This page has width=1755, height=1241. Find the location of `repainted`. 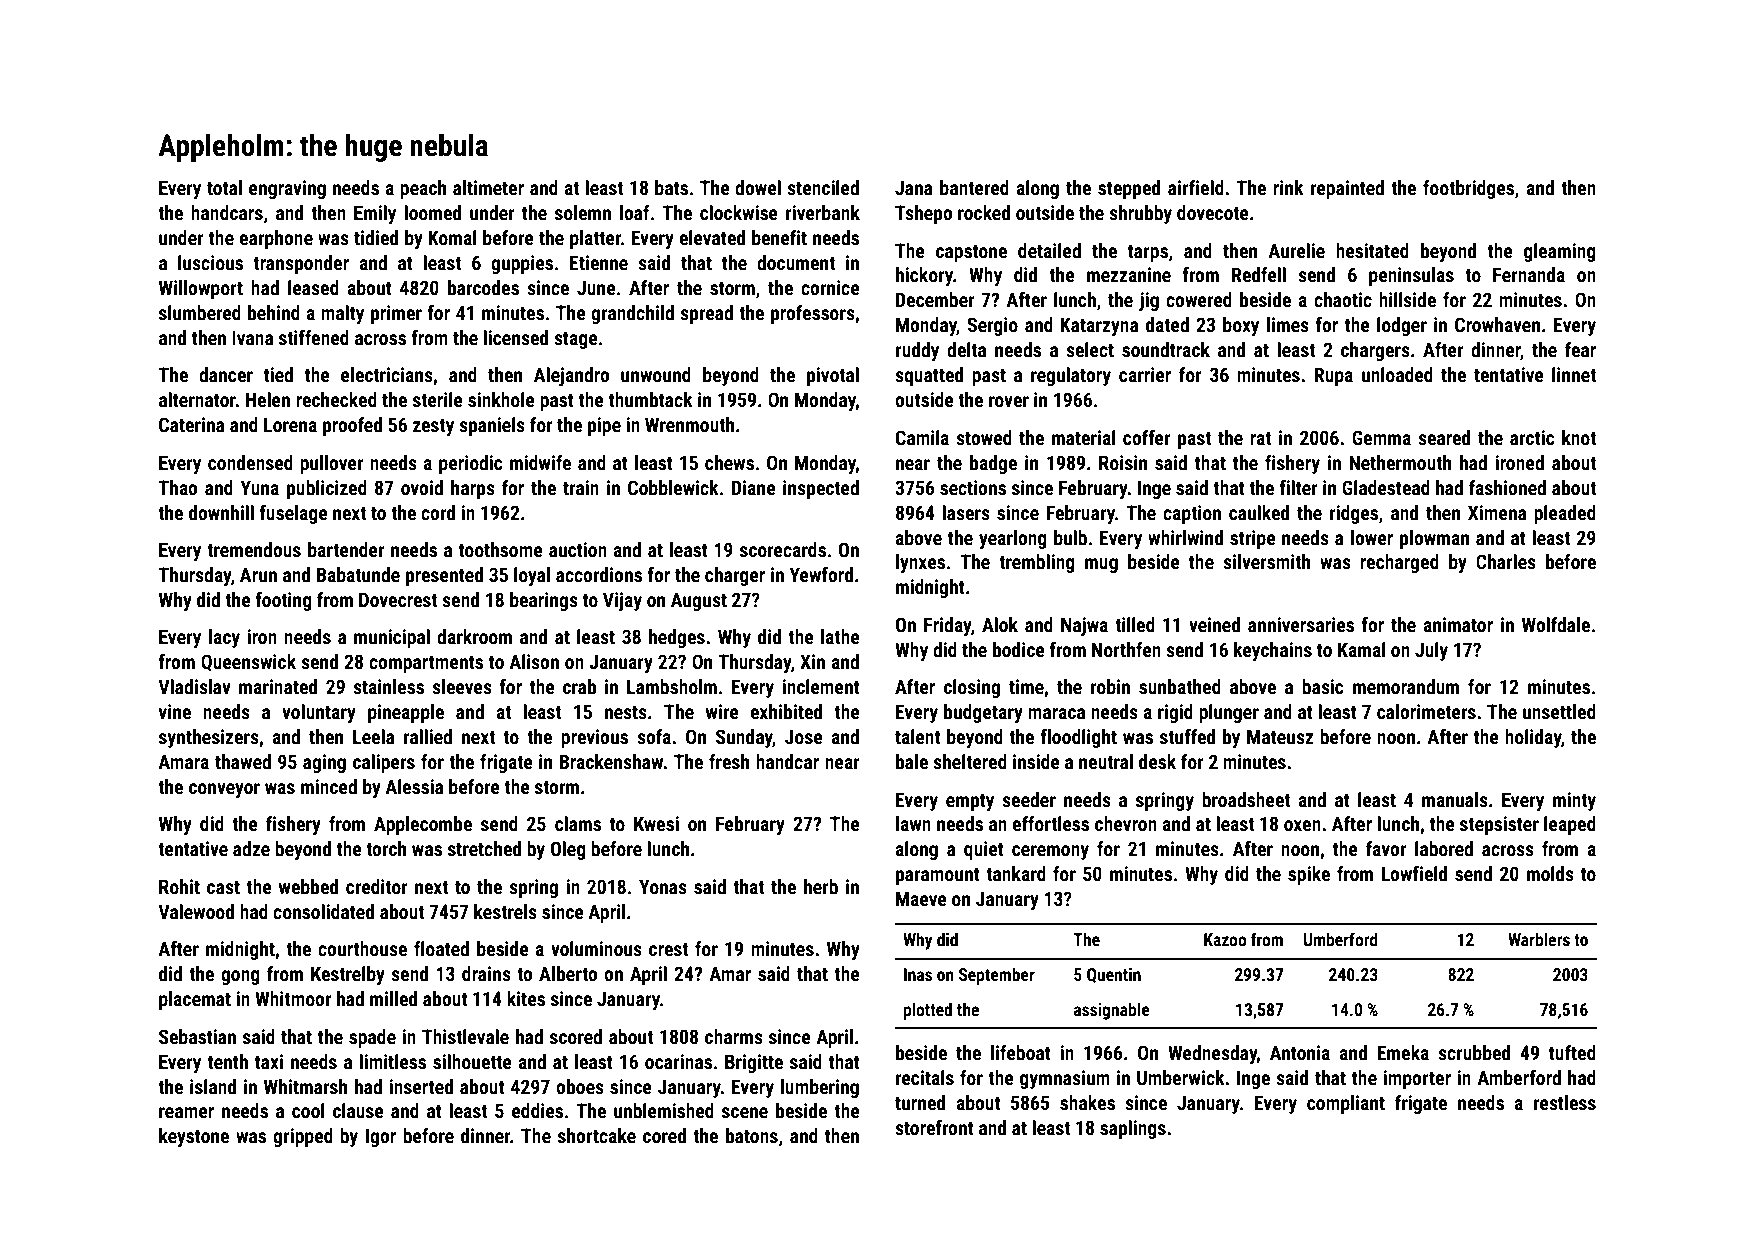

repainted is located at coordinates (1347, 189).
